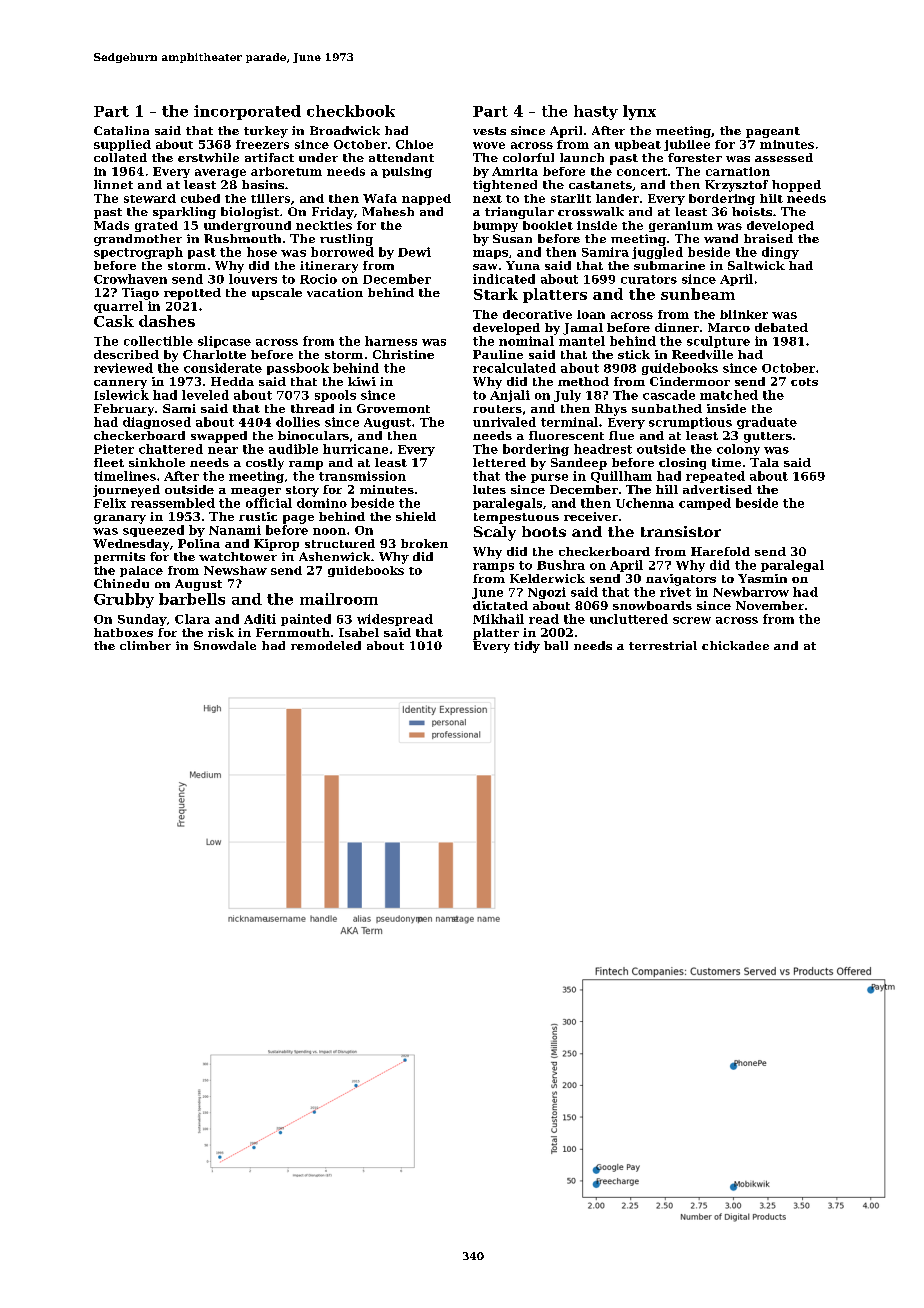 This image has width=924, height=1308. I want to click on audible, so click(293, 449).
